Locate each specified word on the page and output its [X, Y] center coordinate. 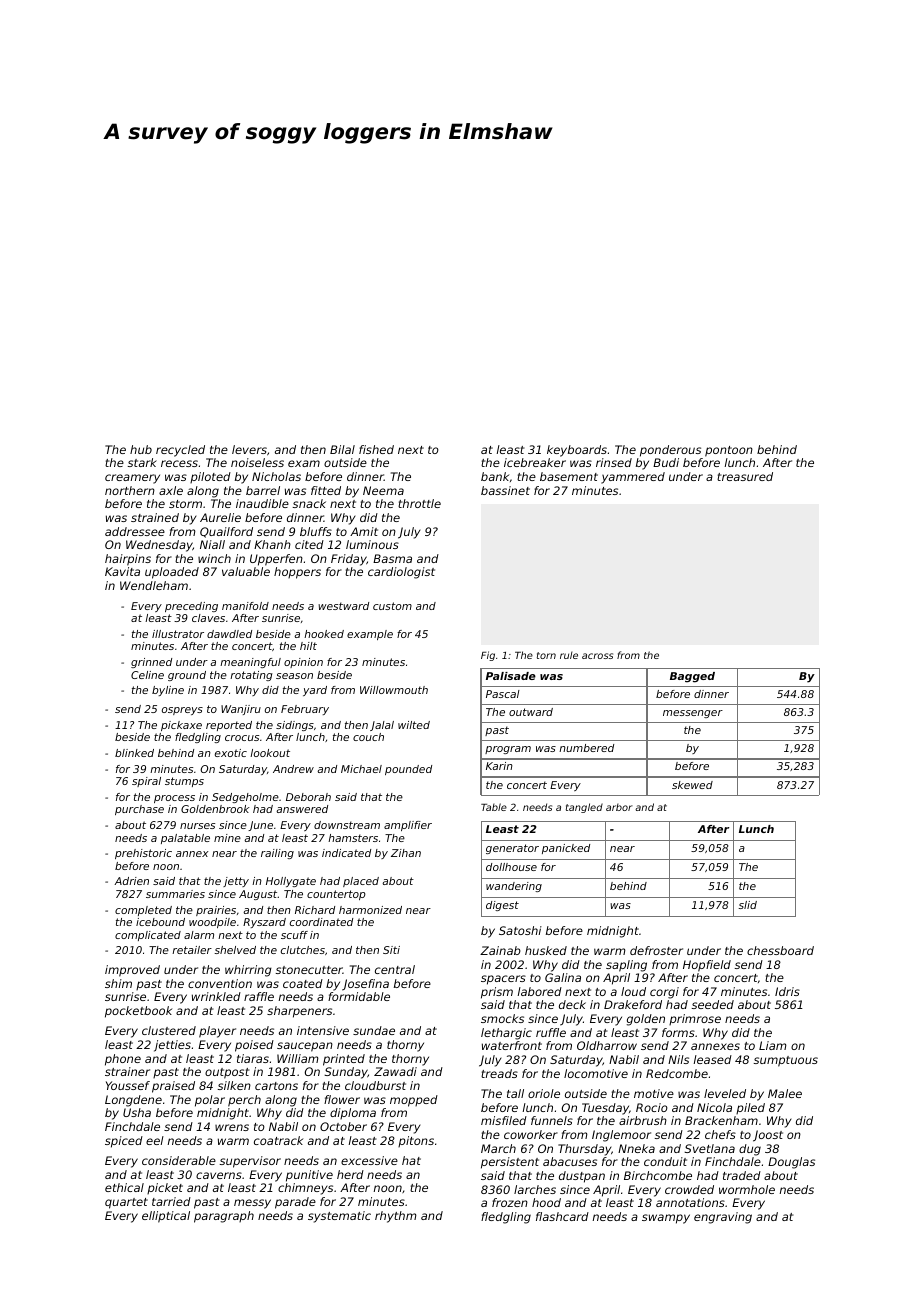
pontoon [729, 451]
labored [540, 991]
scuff [294, 935]
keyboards [577, 451]
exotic [231, 753]
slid [747, 905]
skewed [692, 785]
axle [171, 490]
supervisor [250, 1162]
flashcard [562, 1216]
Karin [499, 766]
